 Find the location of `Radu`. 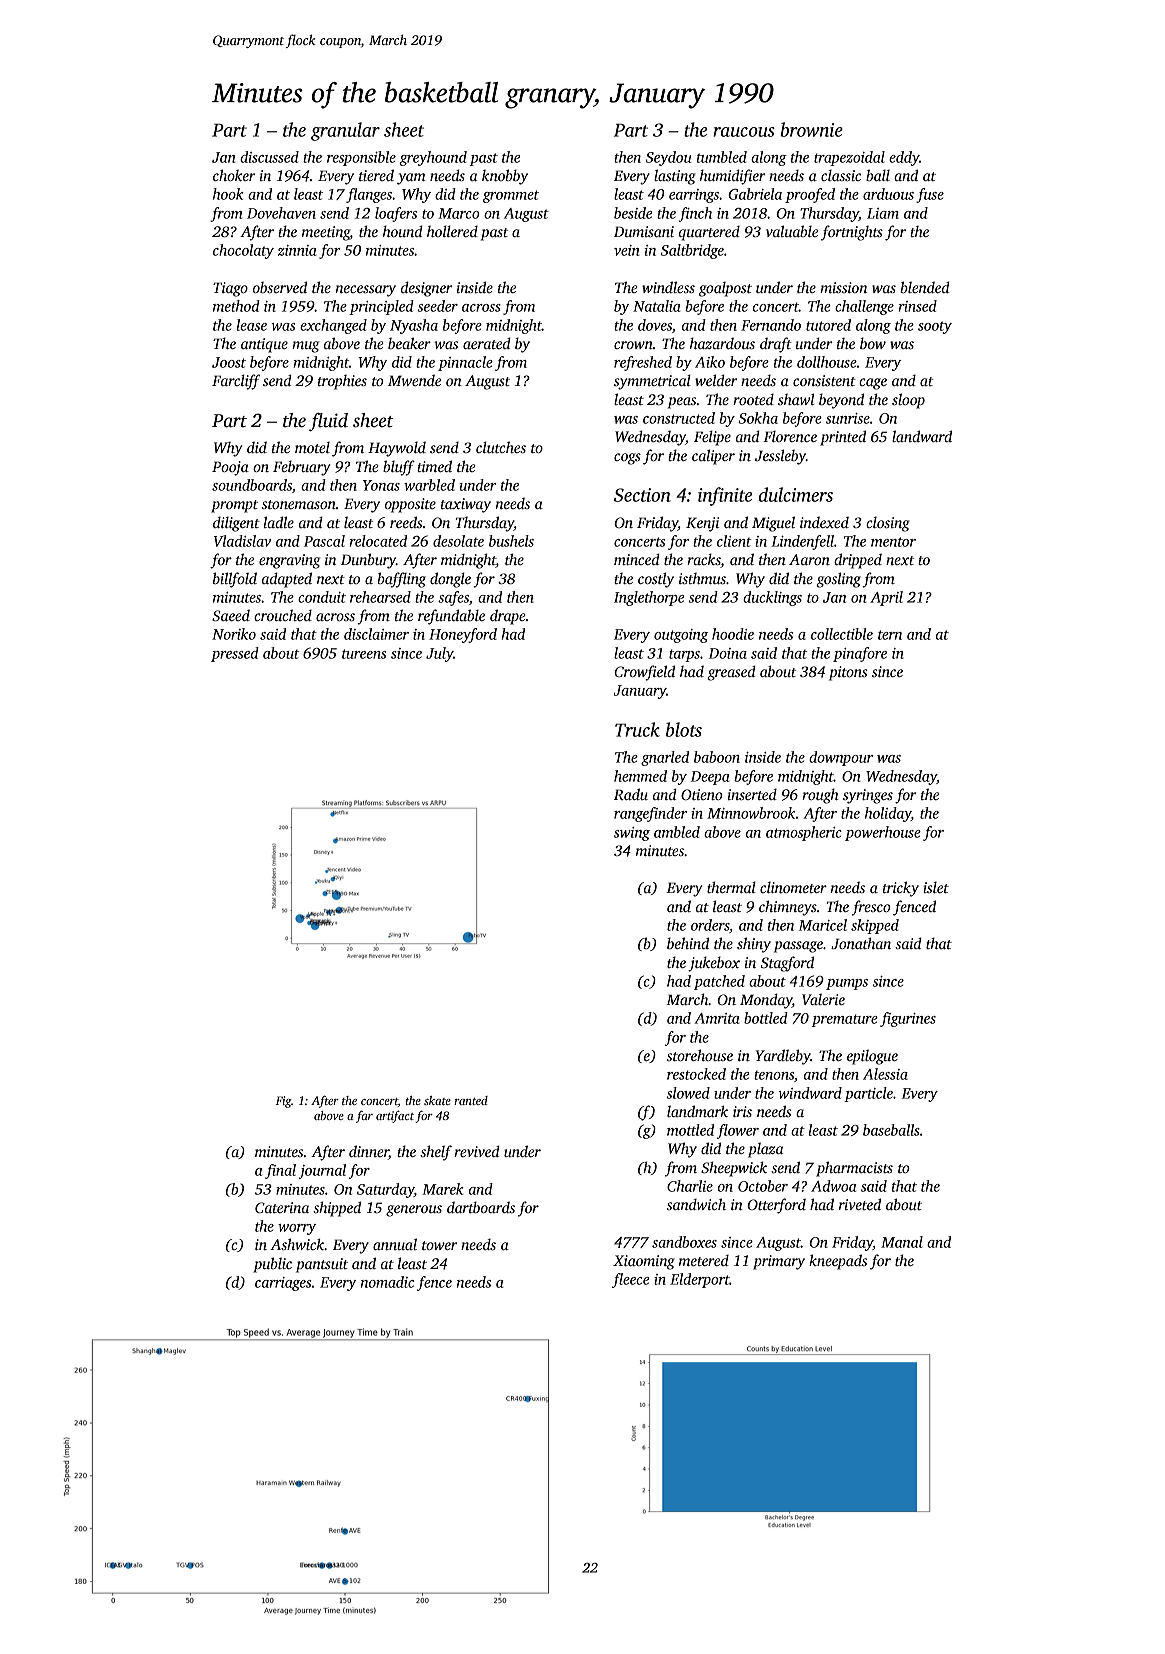

Radu is located at coordinates (631, 794).
